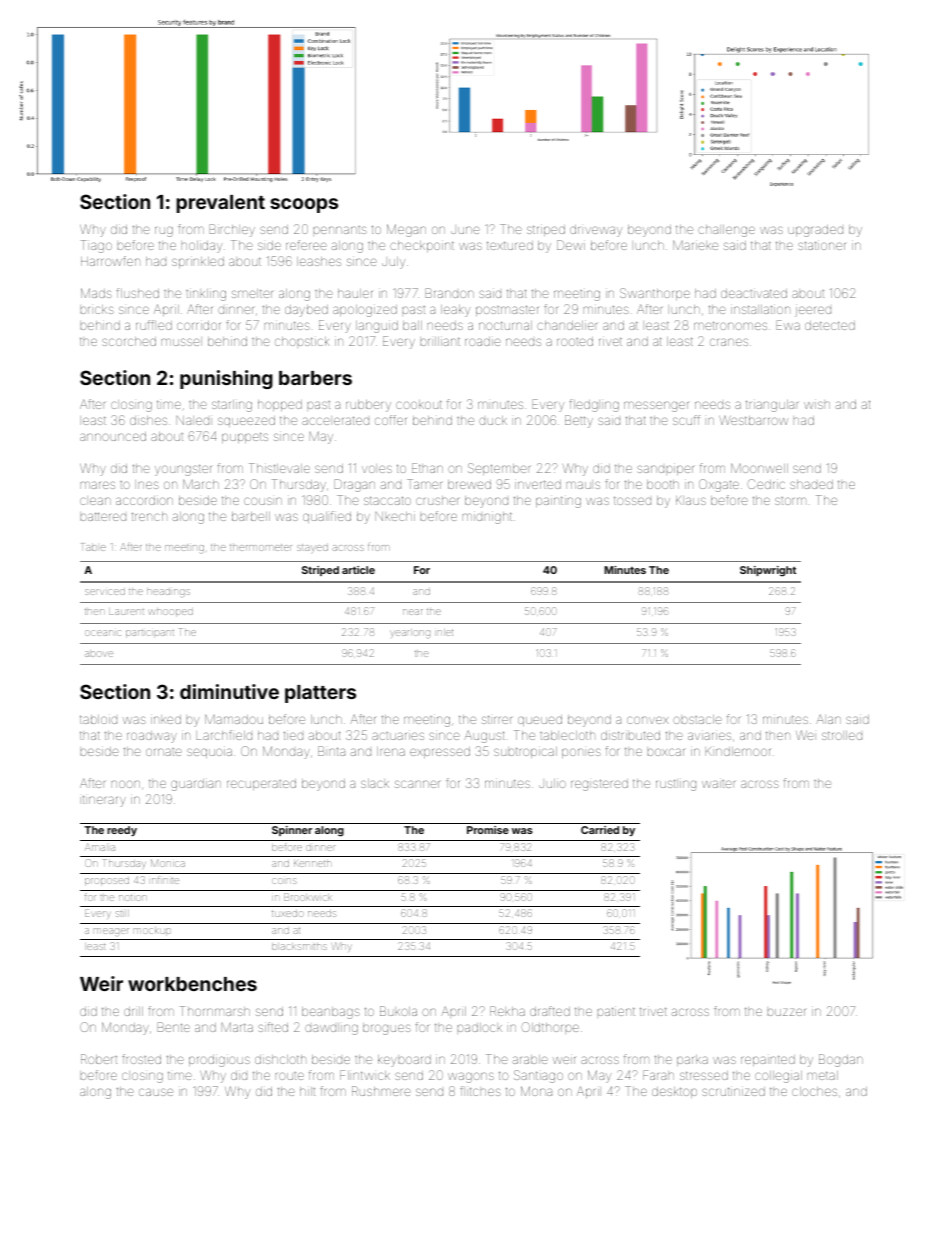  I want to click on hauler, so click(355, 293).
